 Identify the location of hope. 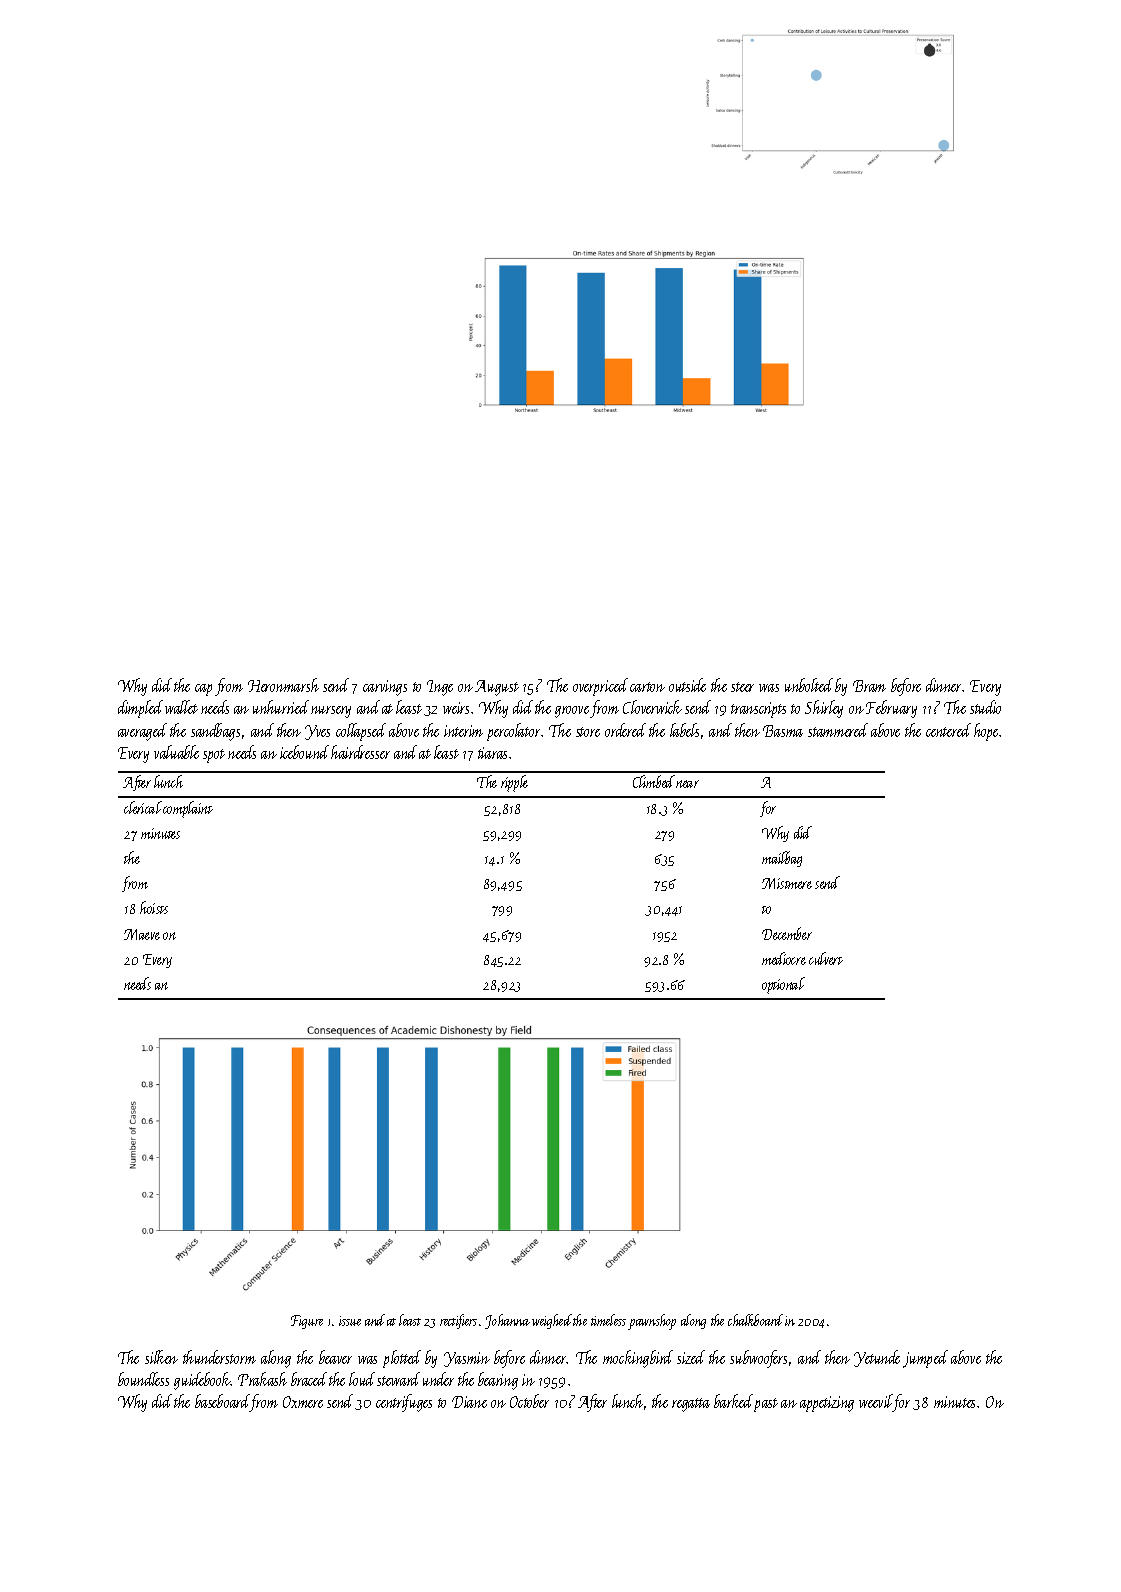
(986, 732).
